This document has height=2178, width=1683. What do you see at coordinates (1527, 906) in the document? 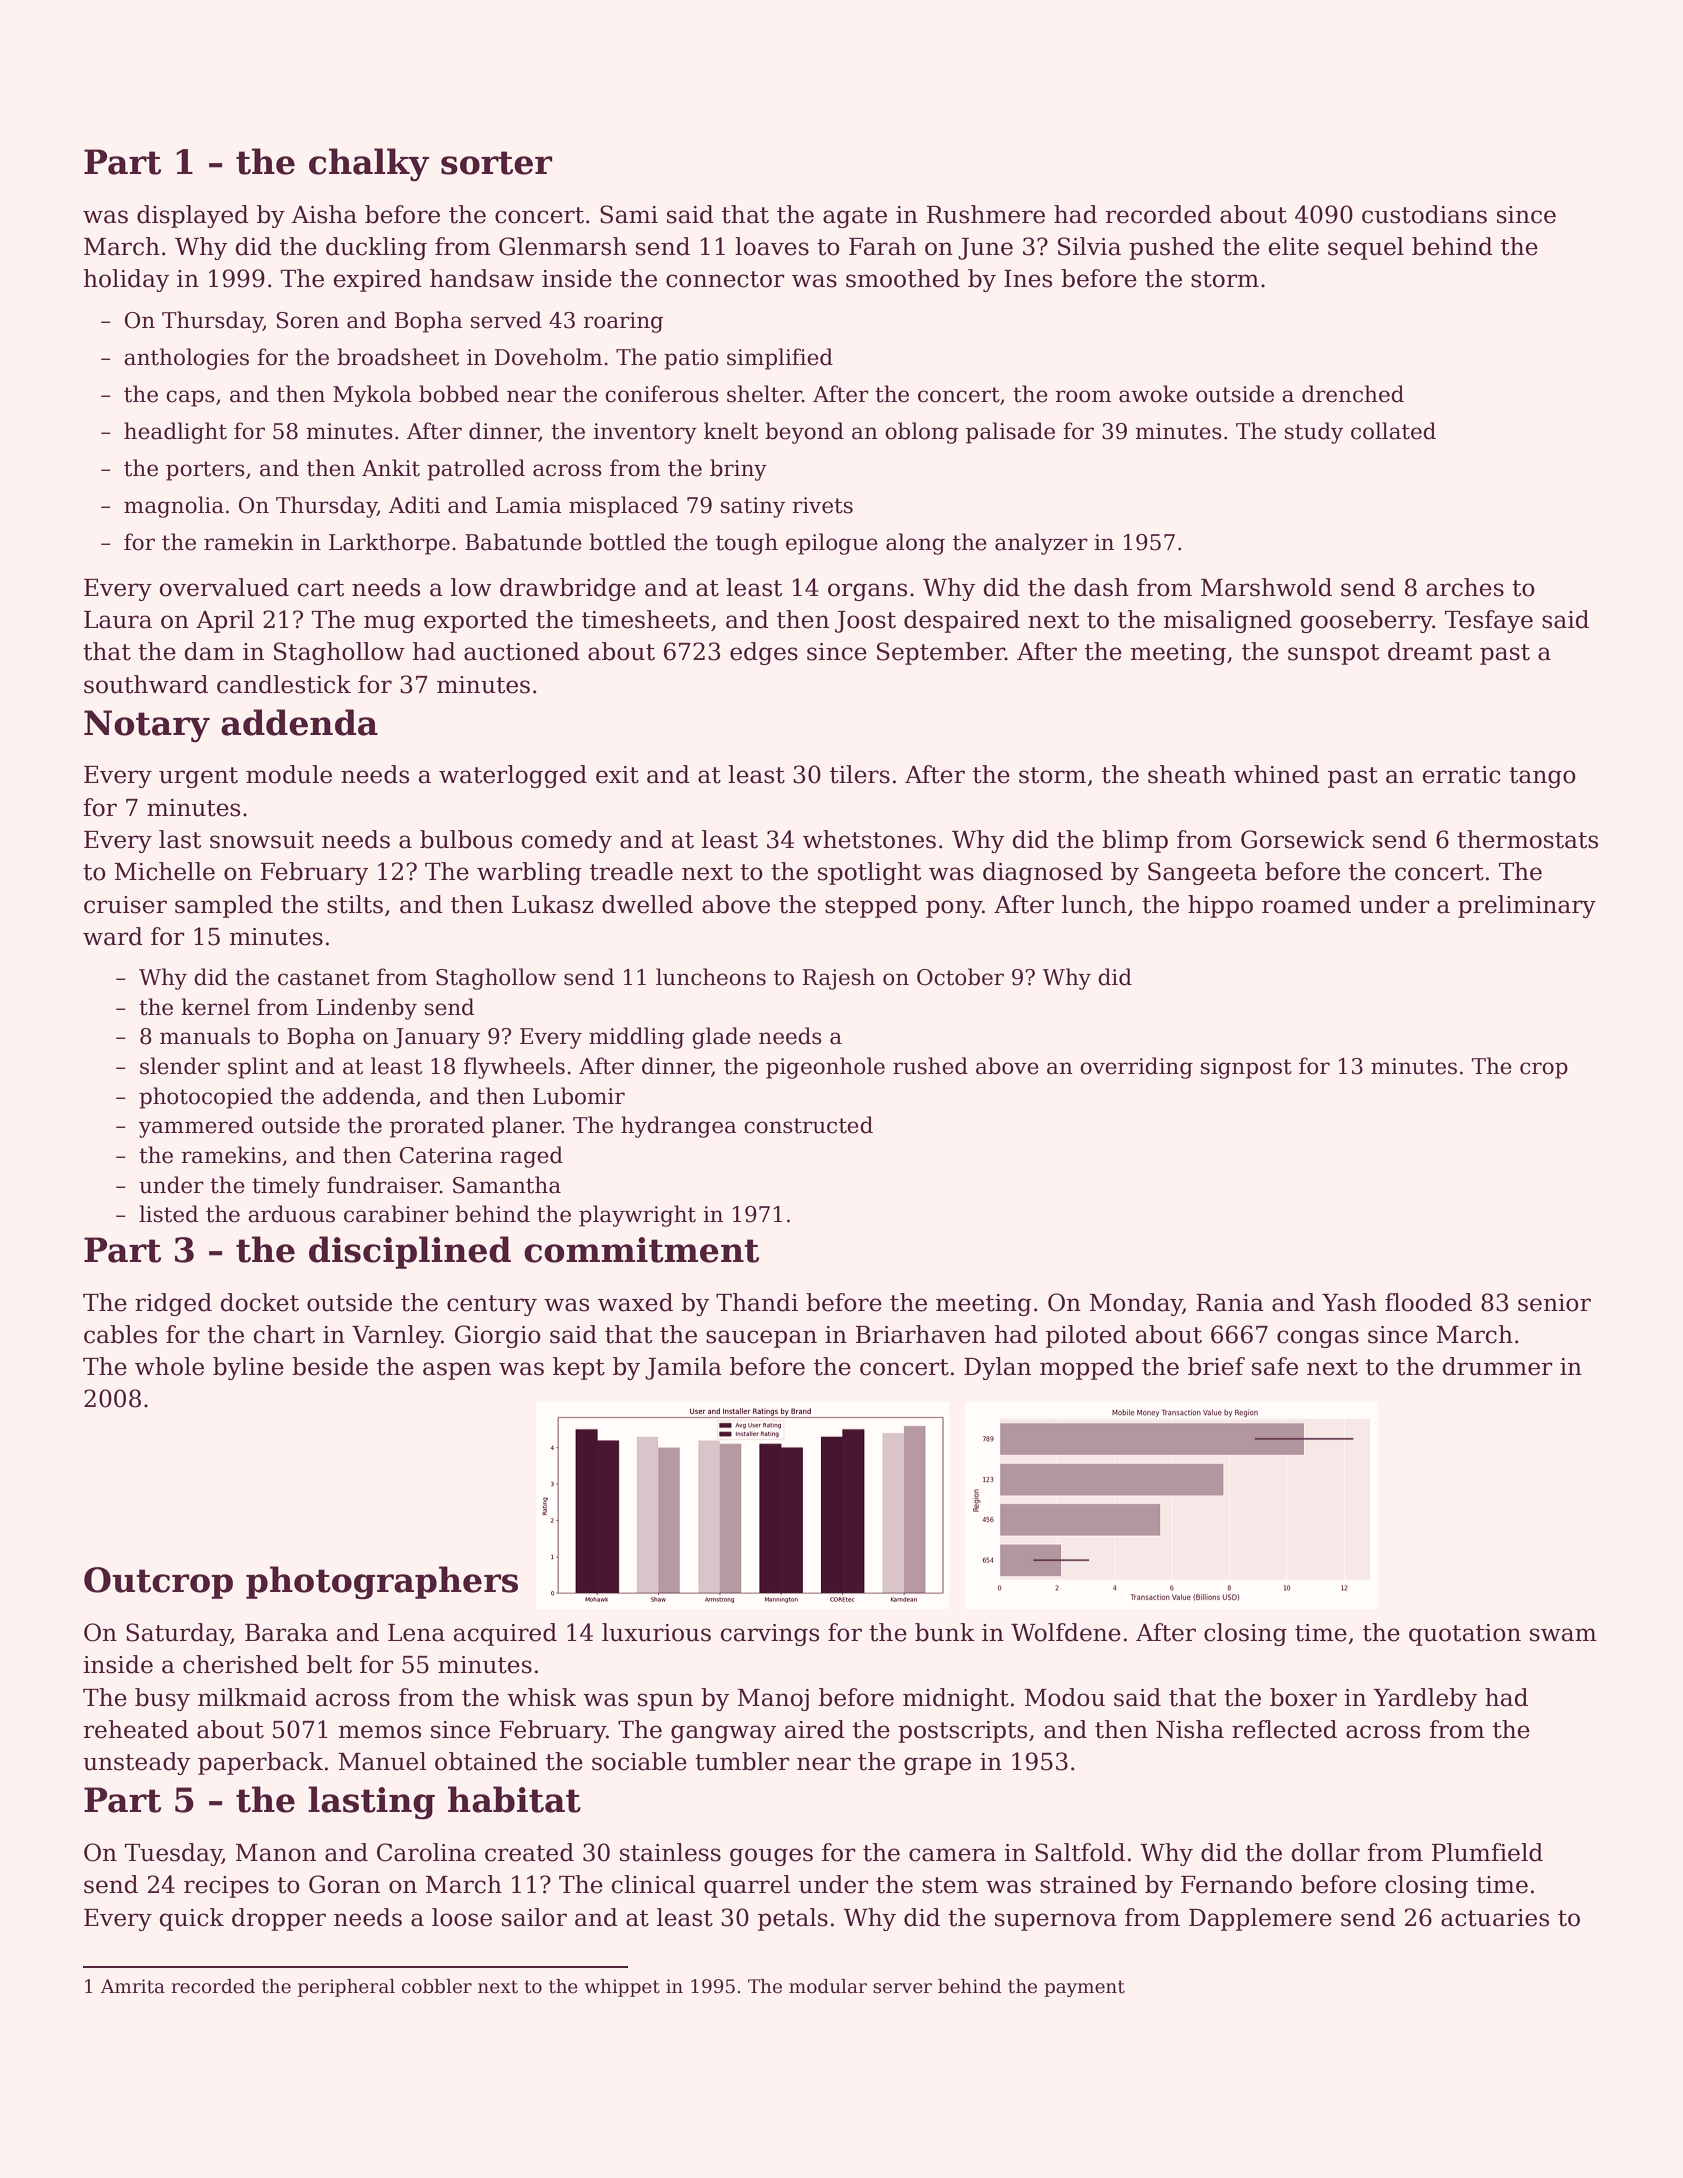
I see `preliminary` at bounding box center [1527, 906].
